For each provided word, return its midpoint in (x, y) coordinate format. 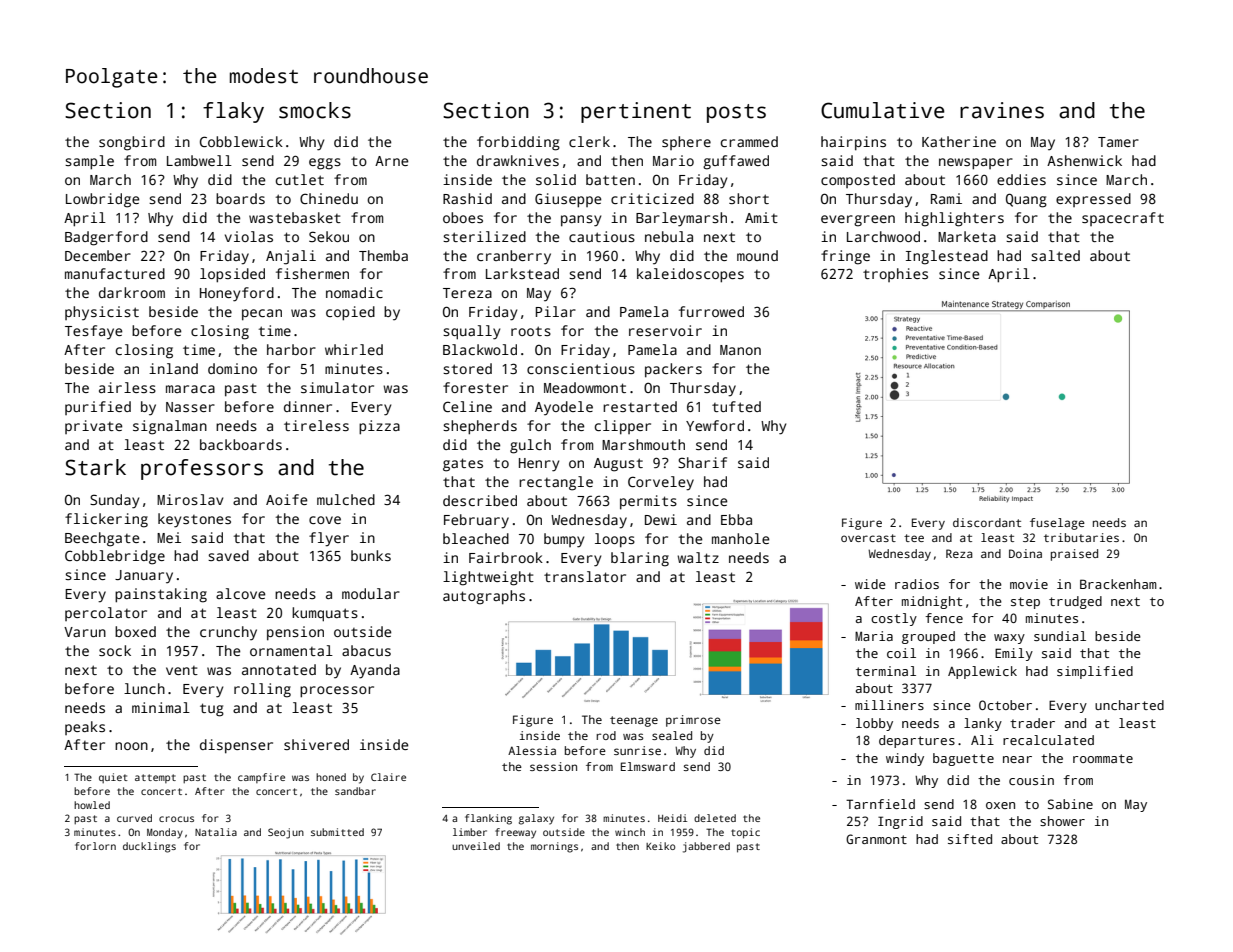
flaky (233, 112)
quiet (113, 778)
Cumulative (883, 110)
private (93, 427)
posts (736, 113)
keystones (194, 520)
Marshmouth (643, 444)
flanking (488, 819)
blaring (640, 559)
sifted (970, 839)
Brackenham (1118, 584)
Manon (740, 350)
